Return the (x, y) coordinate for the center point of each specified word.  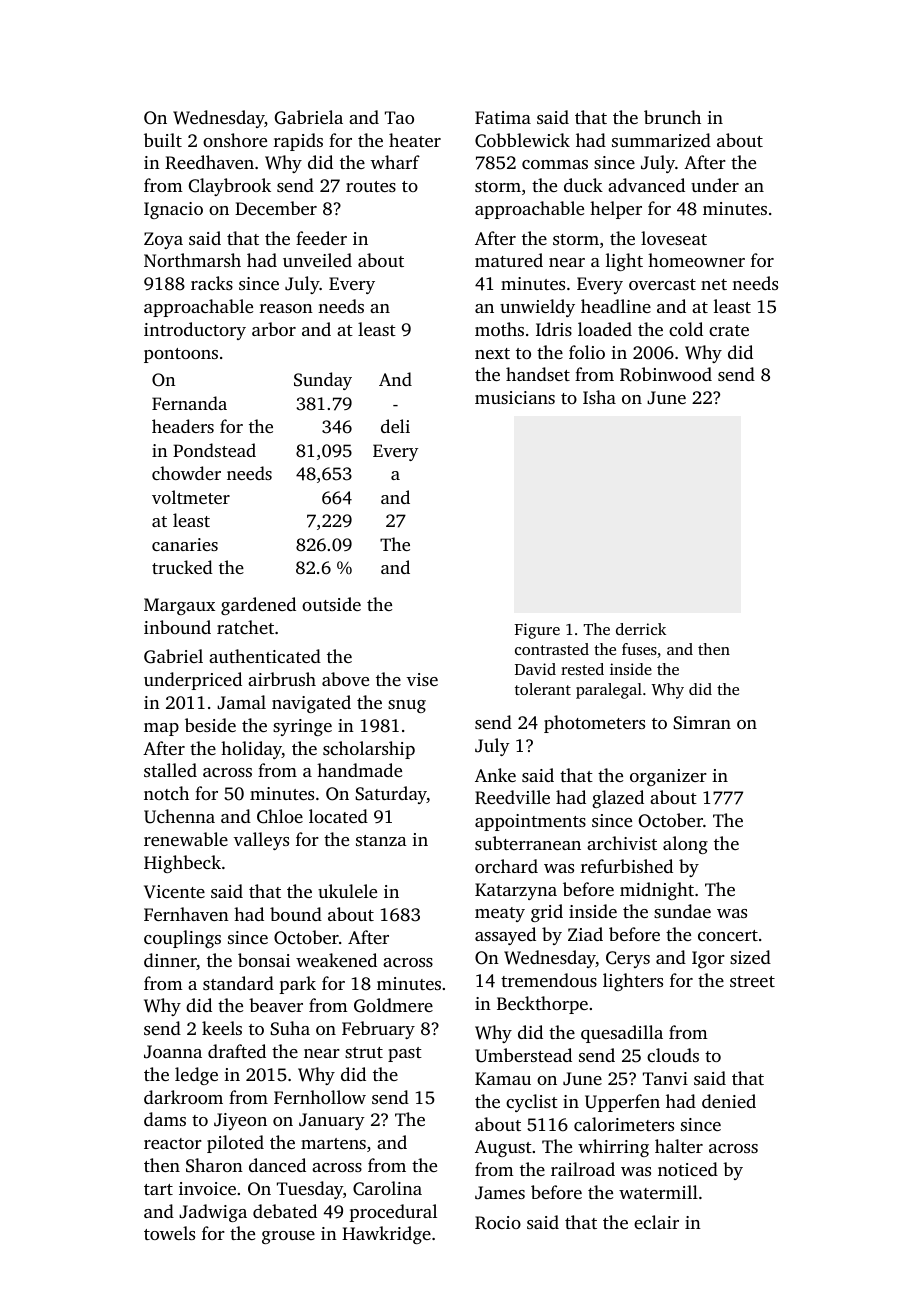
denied (729, 1101)
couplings (182, 939)
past (405, 1054)
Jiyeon (240, 1121)
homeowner (696, 260)
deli (395, 426)
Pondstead (214, 450)
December (276, 208)
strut (364, 1052)
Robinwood (666, 374)
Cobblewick (522, 140)
